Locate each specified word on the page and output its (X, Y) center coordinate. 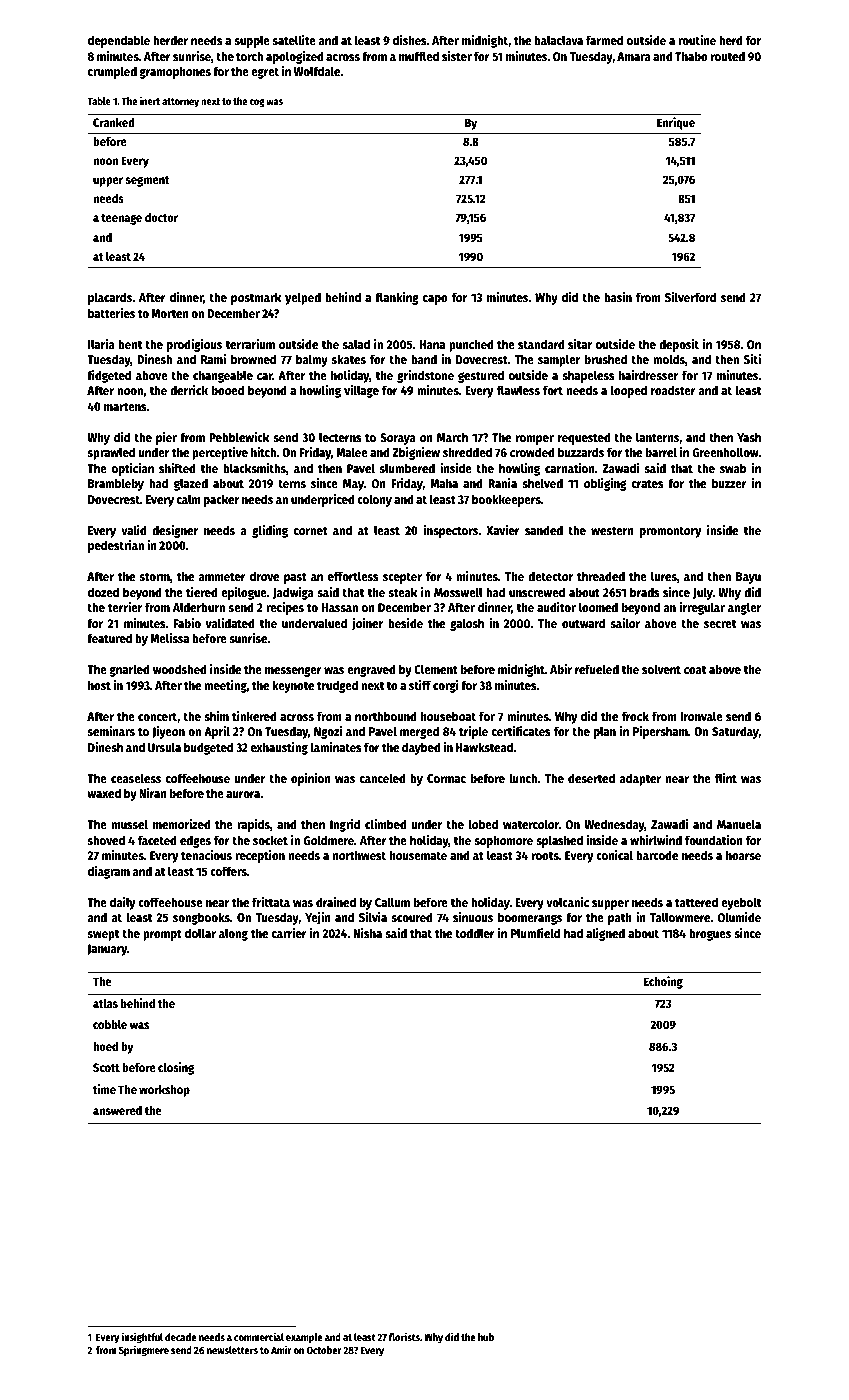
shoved (106, 840)
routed (728, 56)
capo (435, 300)
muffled (419, 56)
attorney (180, 102)
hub (486, 1337)
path (620, 918)
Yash (749, 437)
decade (181, 1337)
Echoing (663, 982)
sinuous (473, 917)
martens (125, 407)
